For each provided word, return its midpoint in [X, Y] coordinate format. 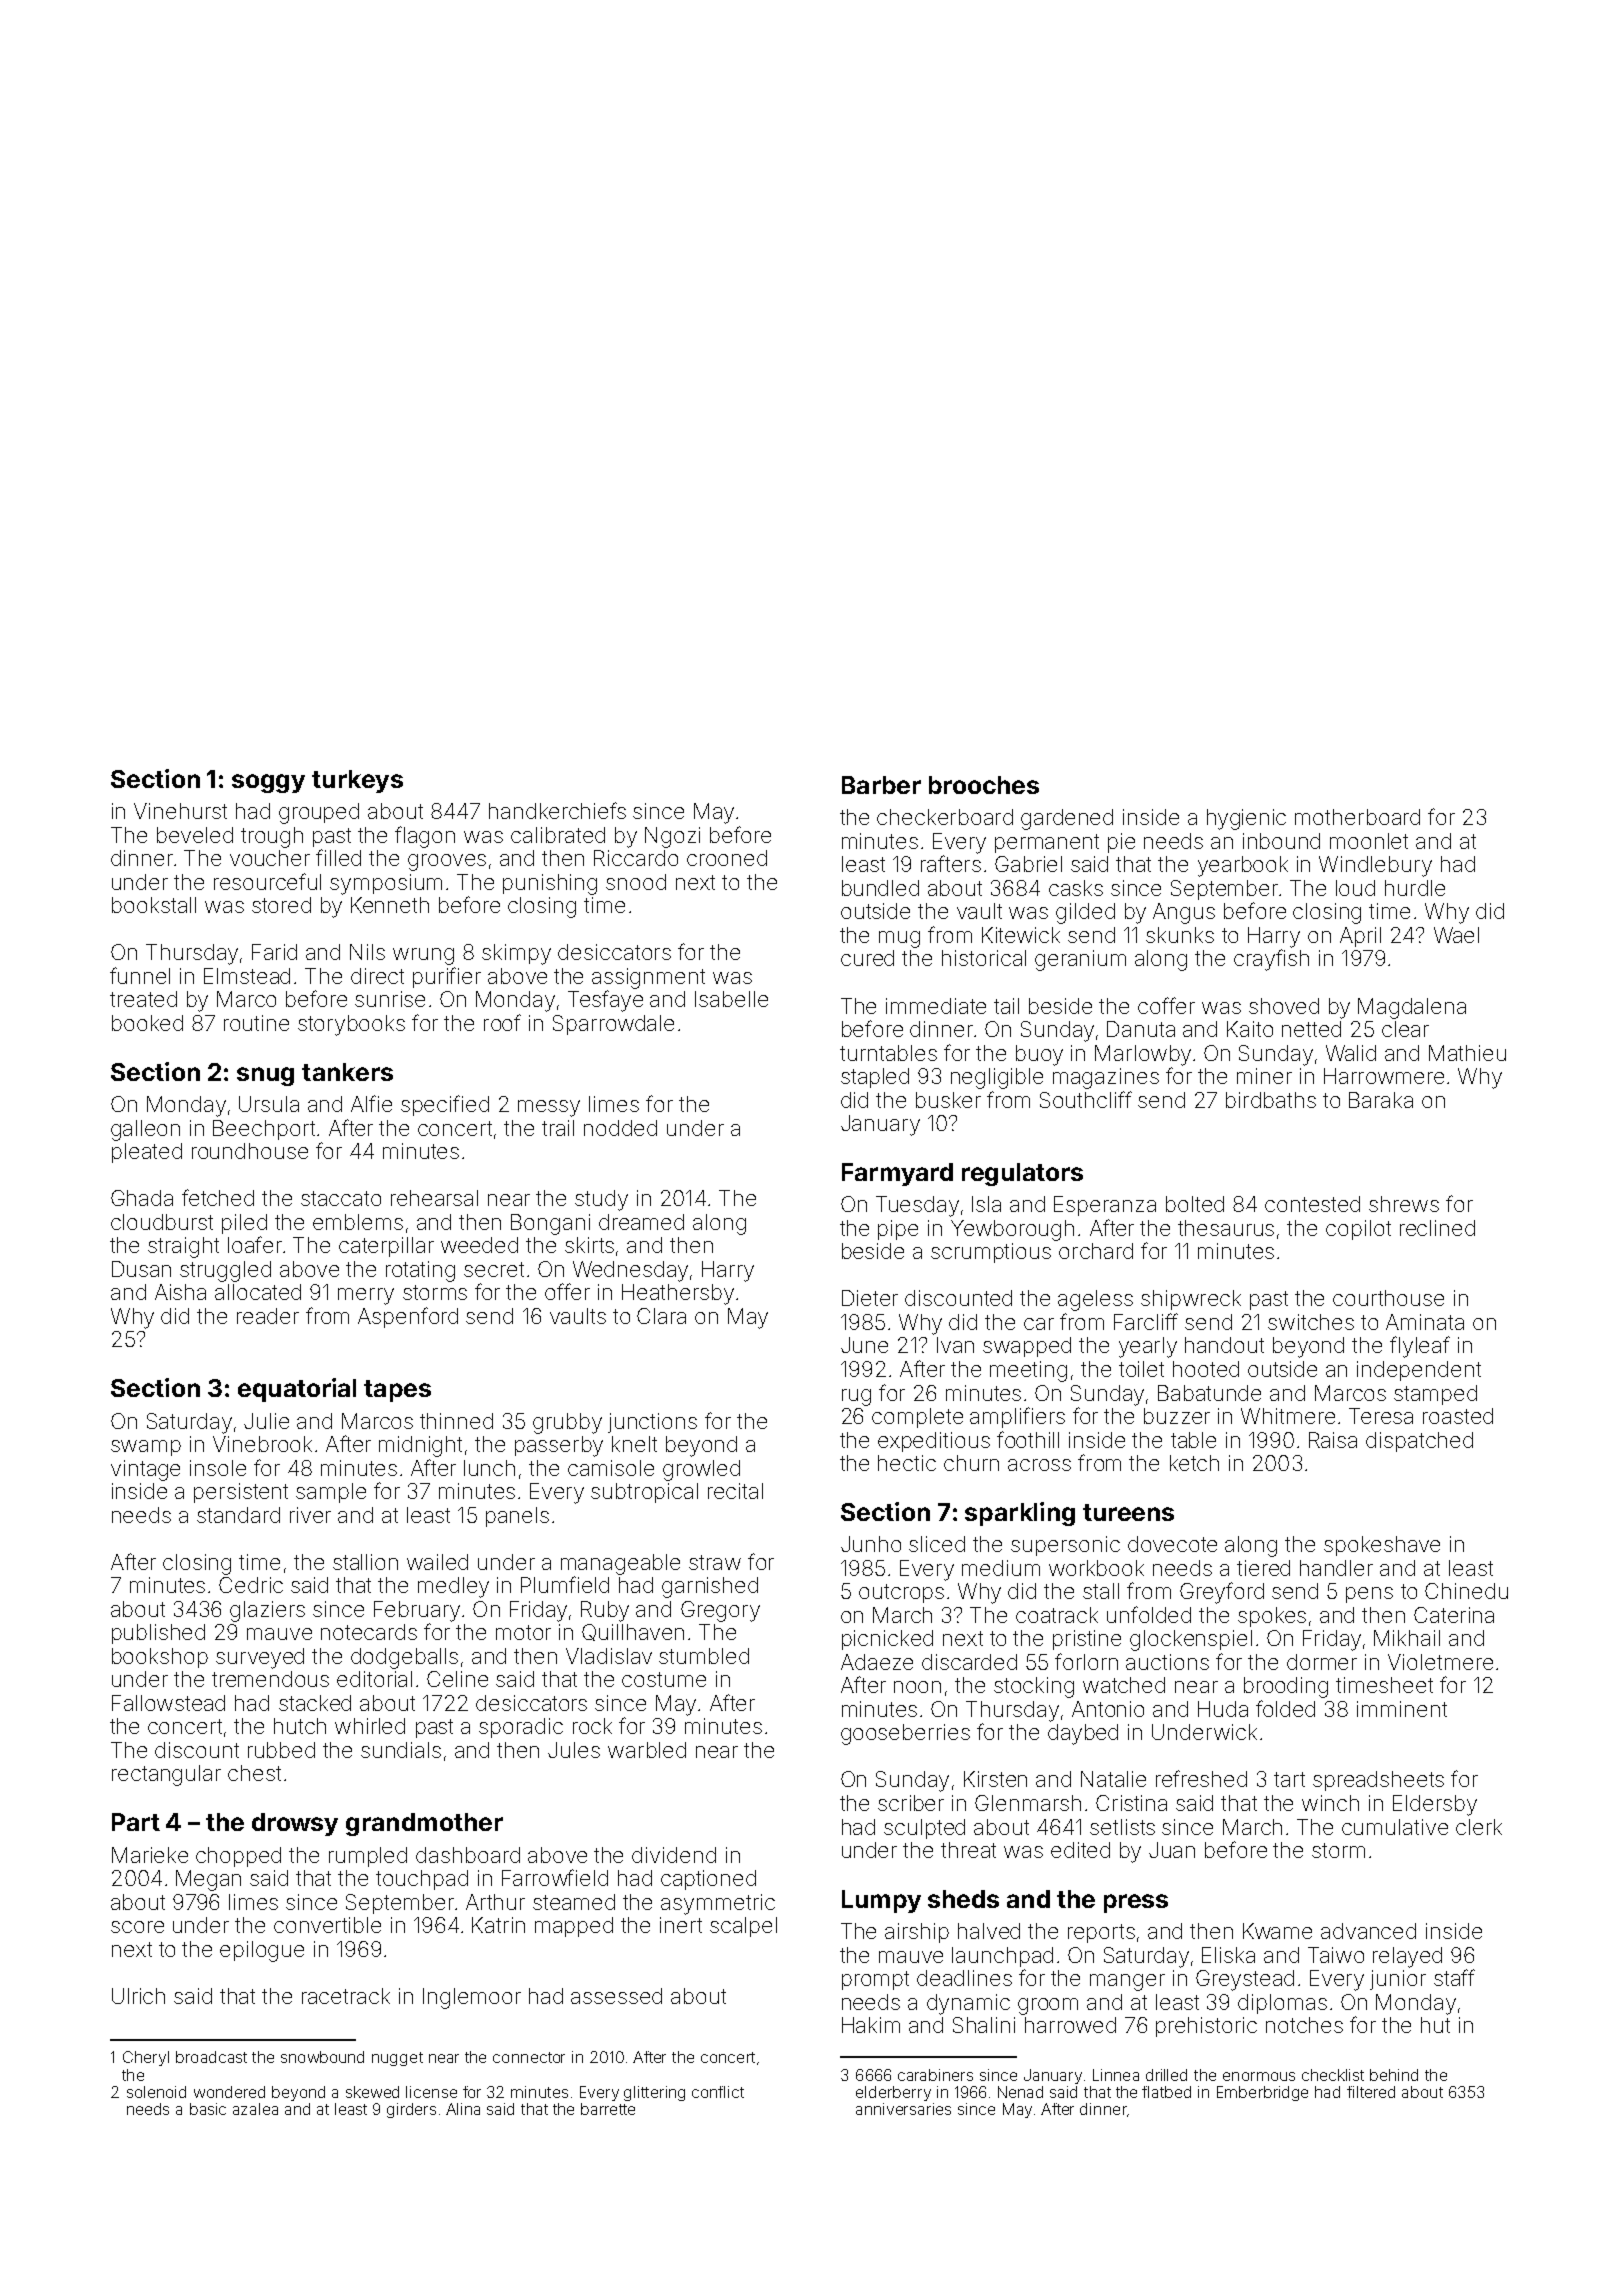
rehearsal [434, 1198]
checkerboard [945, 817]
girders [411, 2110]
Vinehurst [180, 811]
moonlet [1369, 841]
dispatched [1419, 1442]
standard [238, 1515]
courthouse [1388, 1298]
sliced [937, 1544]
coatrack [1057, 1615]
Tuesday [917, 1206]
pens [1369, 1595]
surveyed [260, 1658]
